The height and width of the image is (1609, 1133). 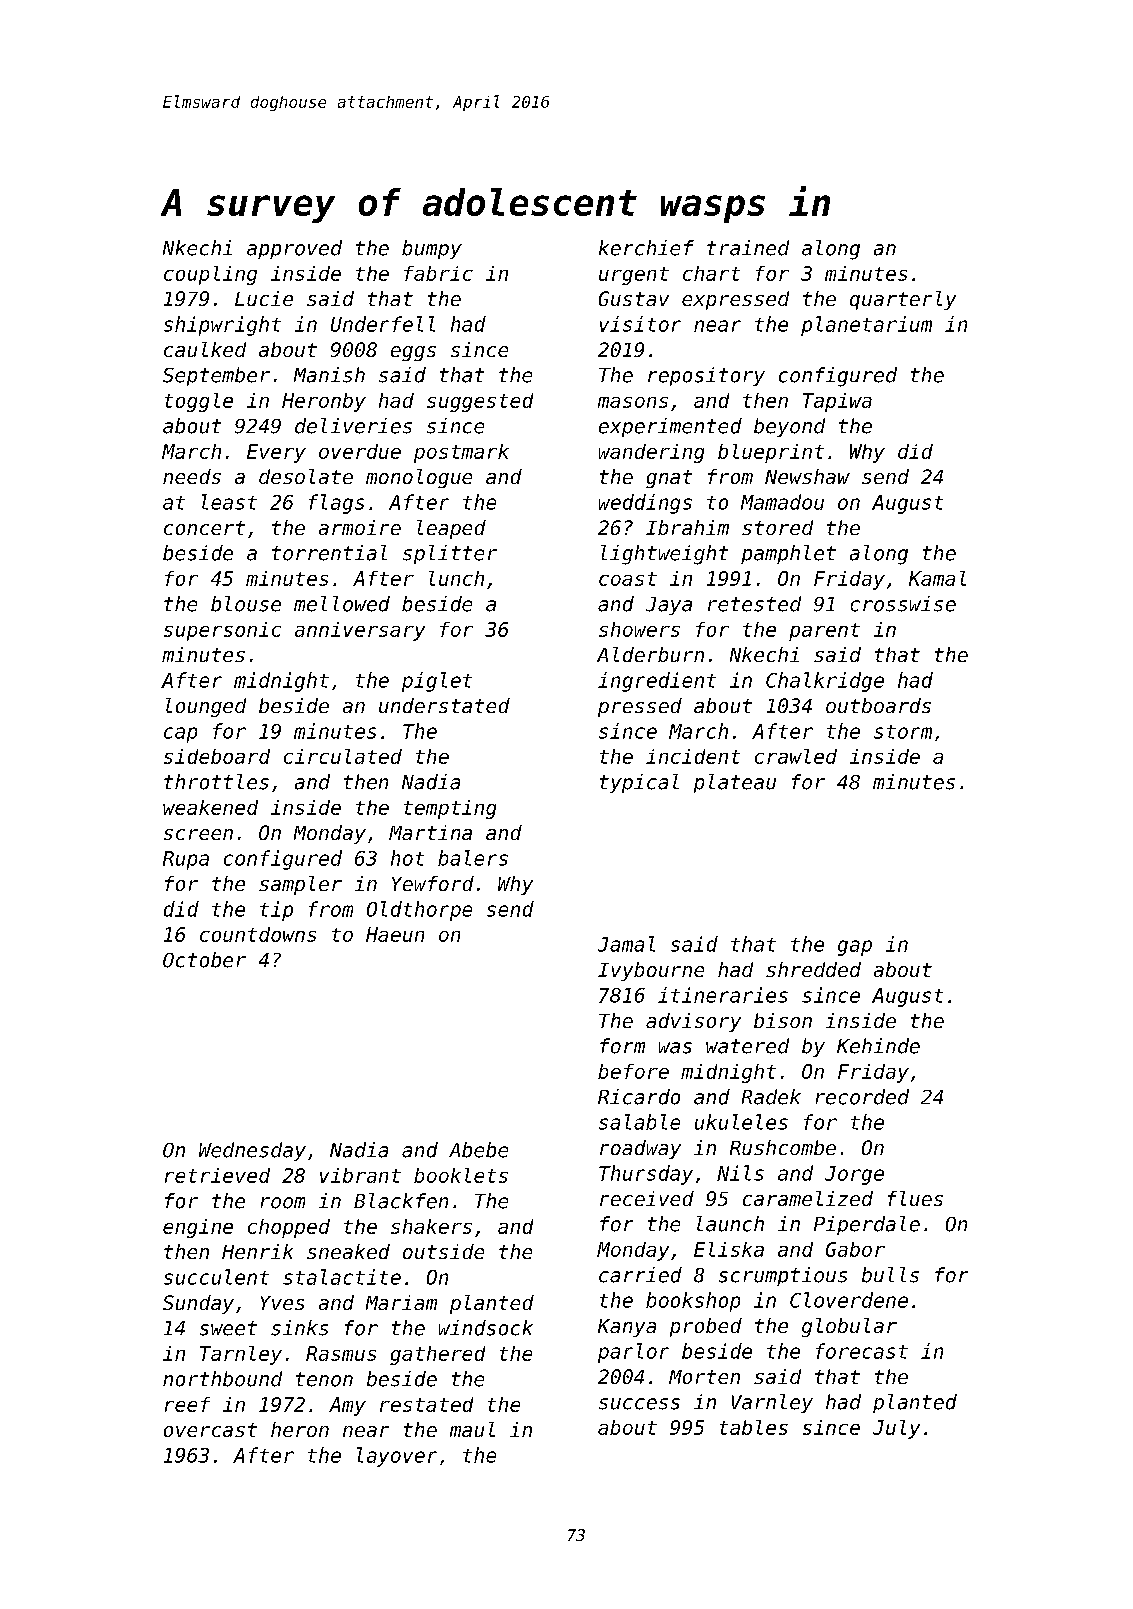 I want to click on July, so click(x=896, y=1429).
